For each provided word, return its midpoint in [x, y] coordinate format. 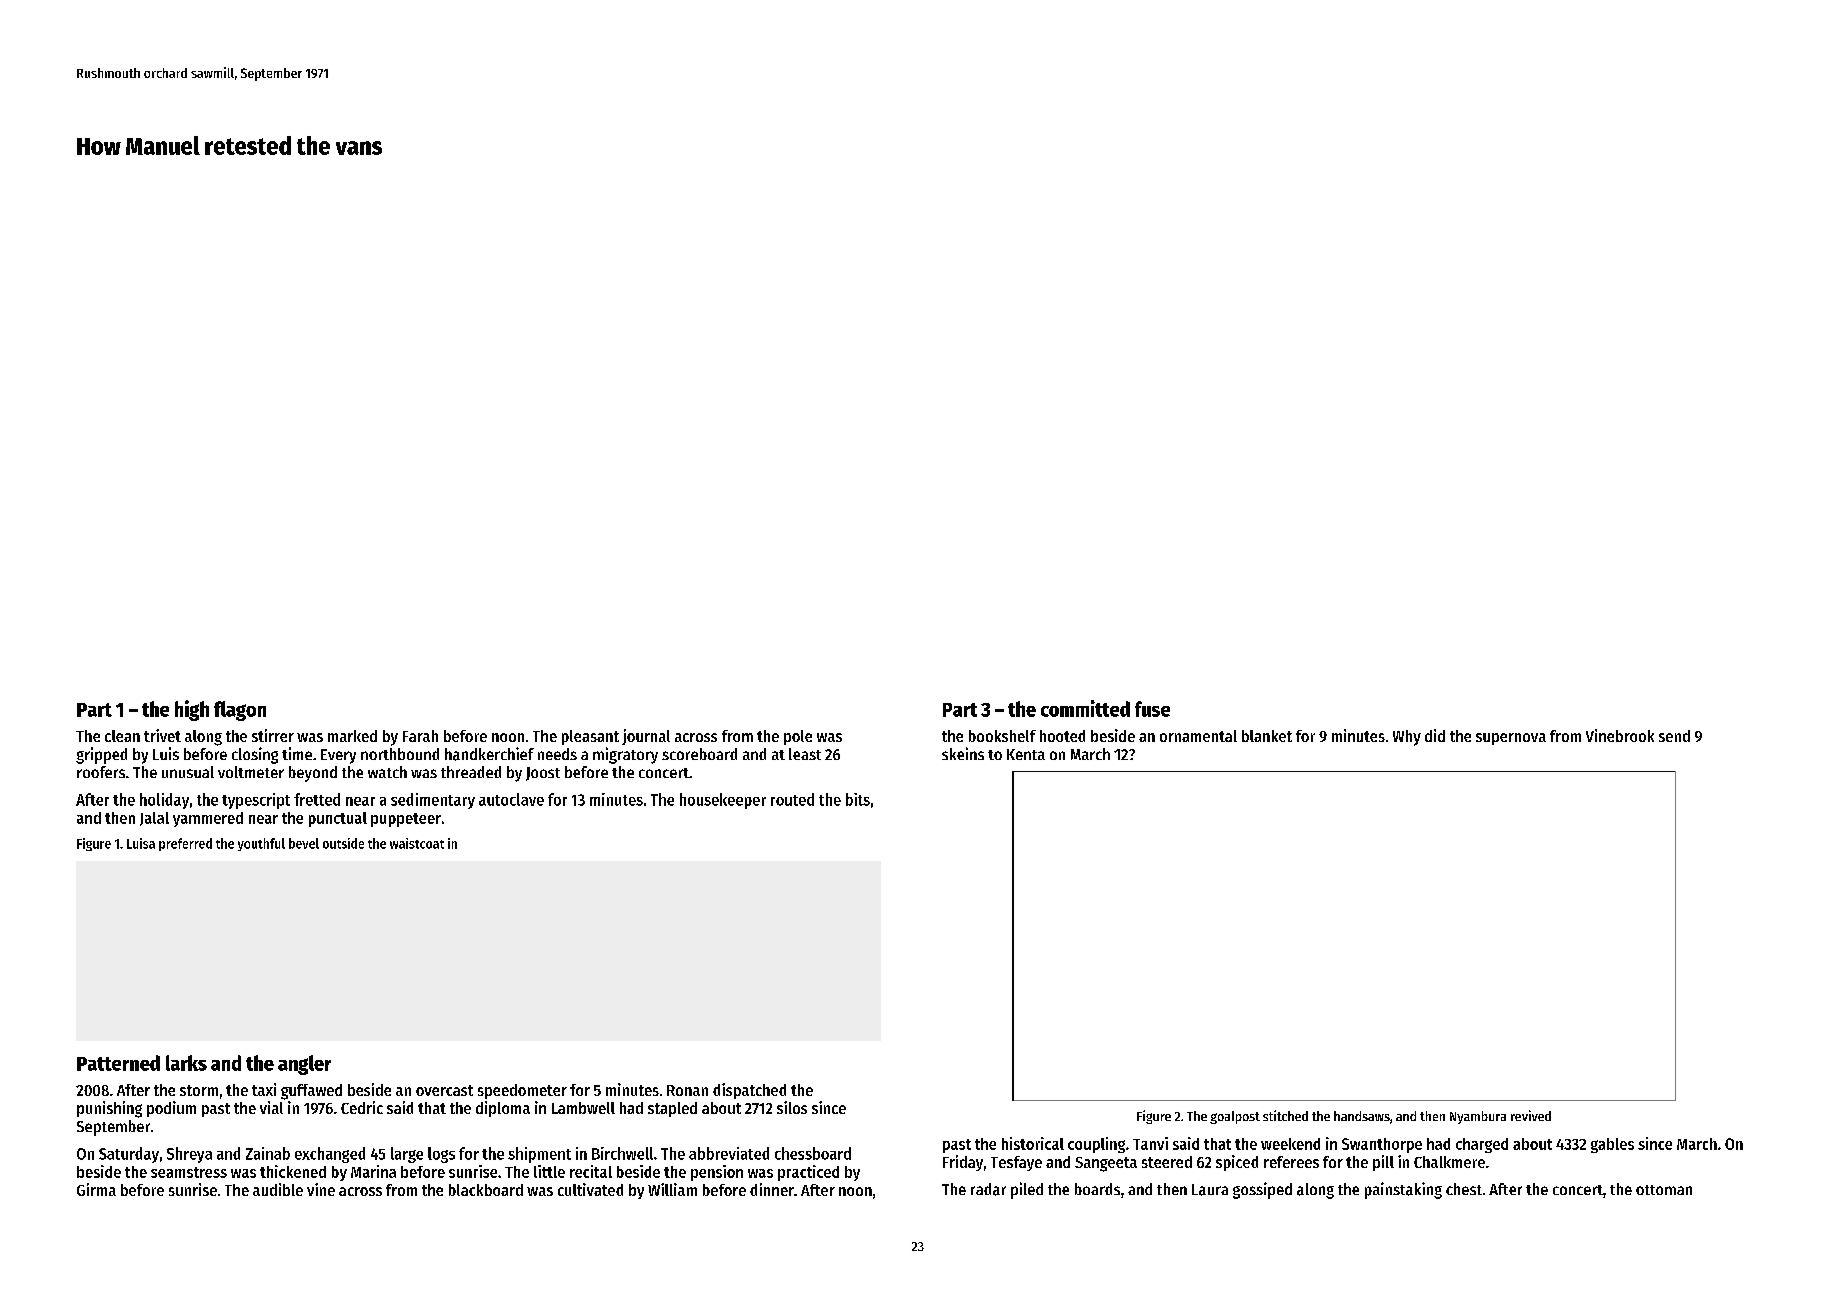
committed [1085, 708]
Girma [96, 1189]
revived [1531, 1115]
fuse [1152, 709]
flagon [240, 711]
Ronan [687, 1090]
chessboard [813, 1153]
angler [304, 1065]
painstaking [1403, 1190]
